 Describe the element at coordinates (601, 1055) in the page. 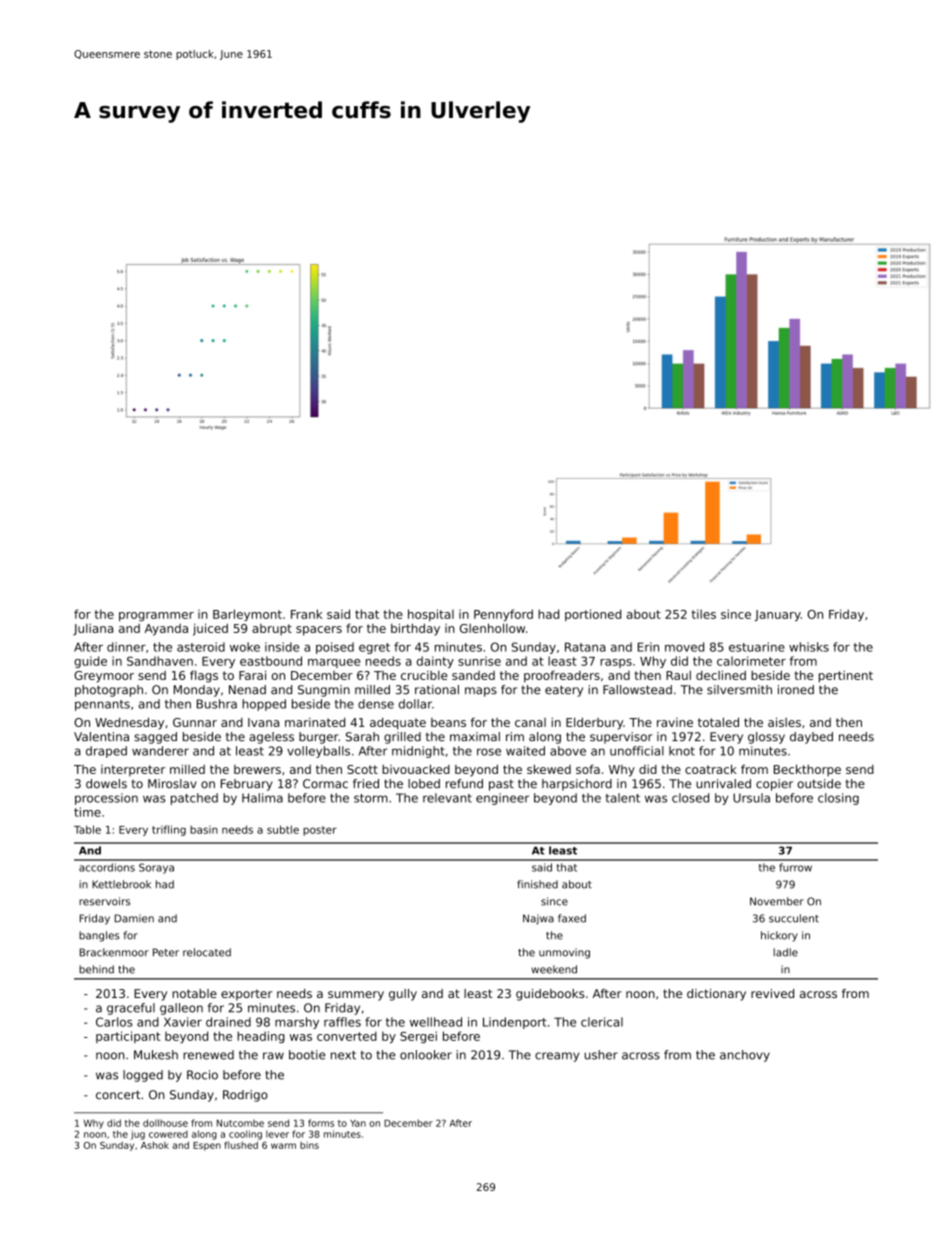

I see `usher` at that location.
